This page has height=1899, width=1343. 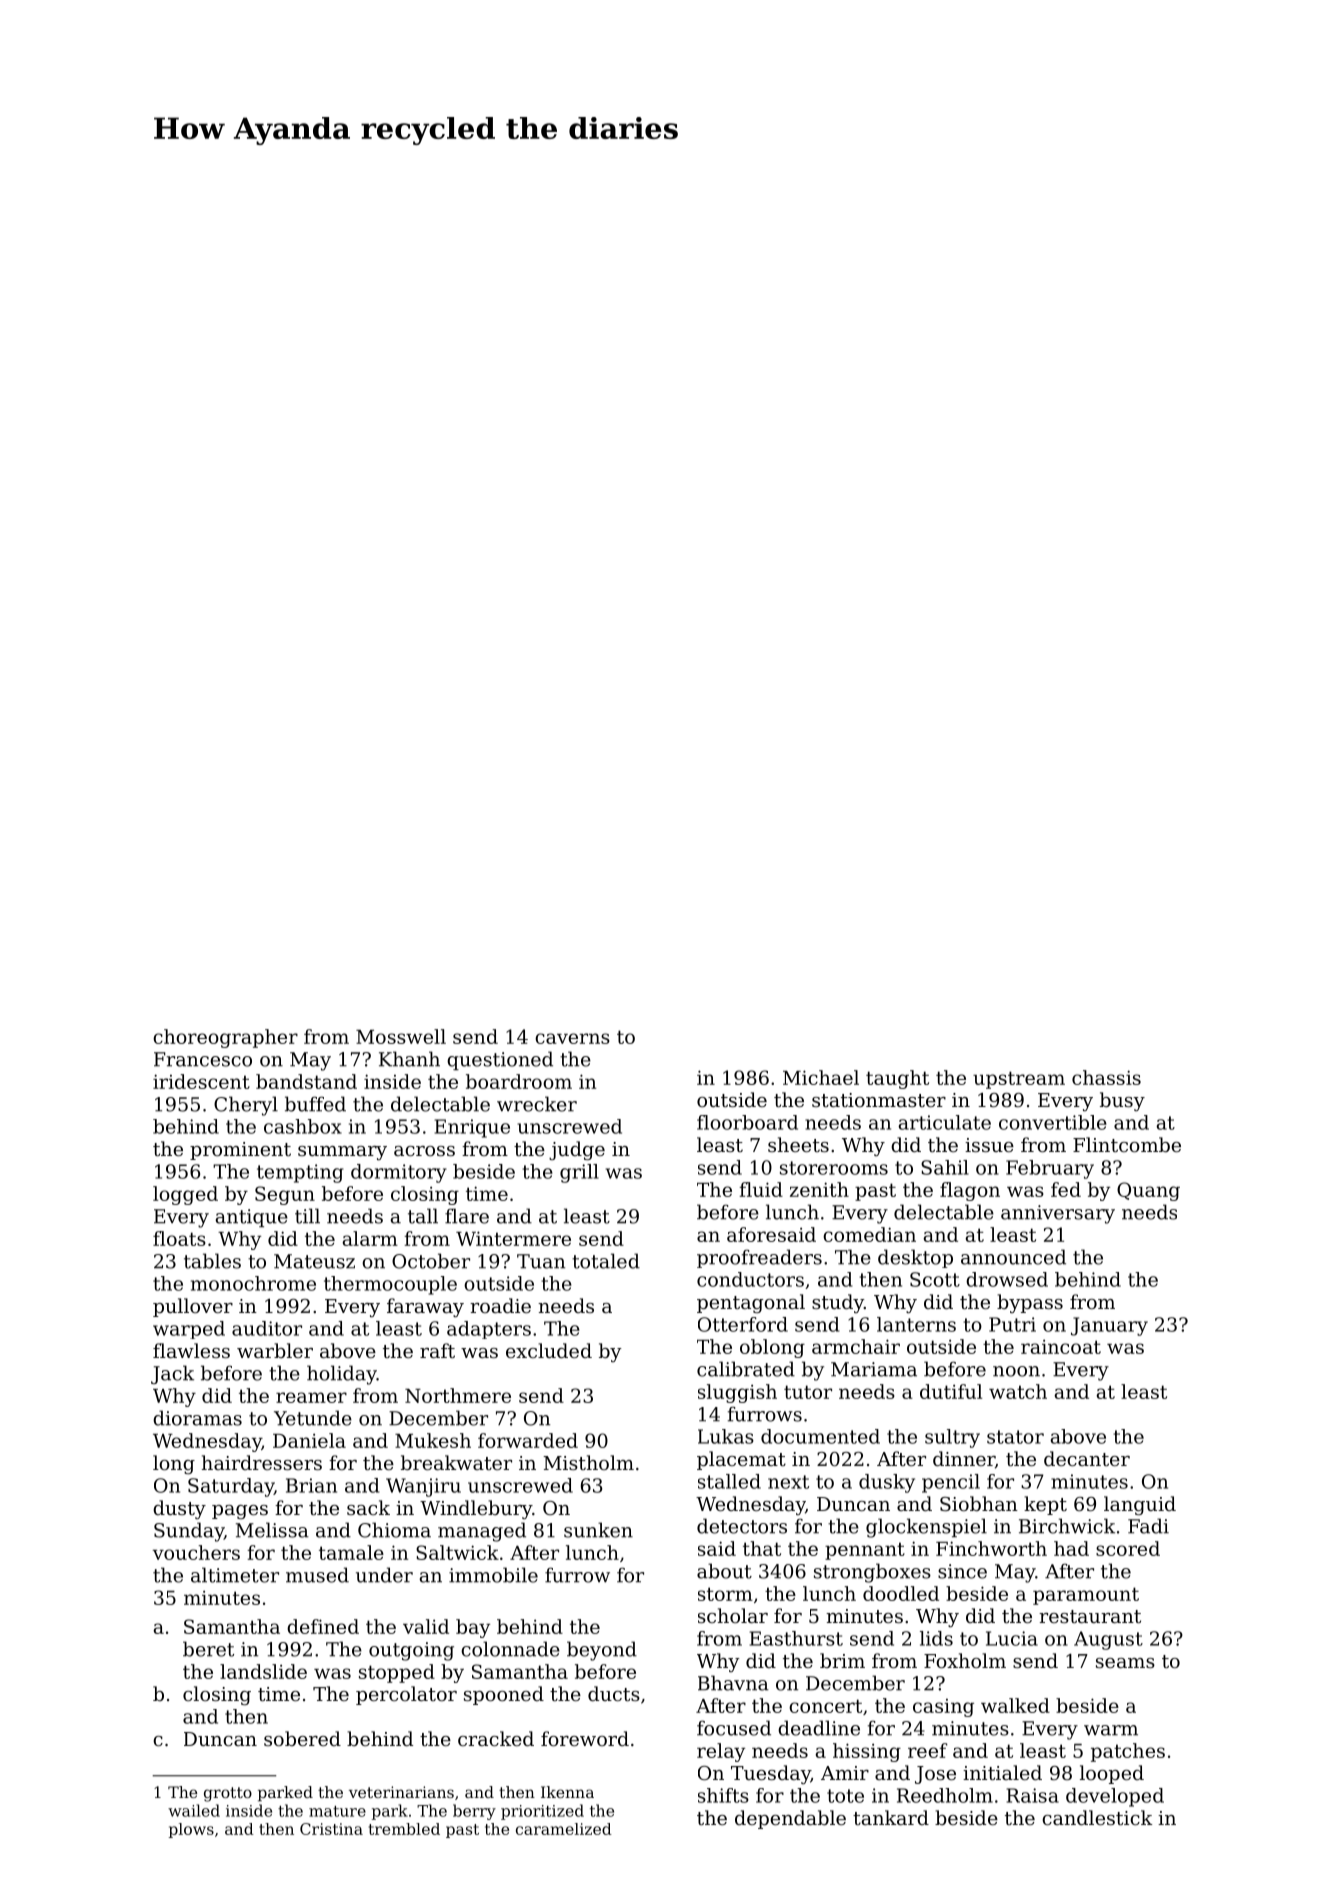 What do you see at coordinates (1109, 1326) in the page?
I see `January` at bounding box center [1109, 1326].
